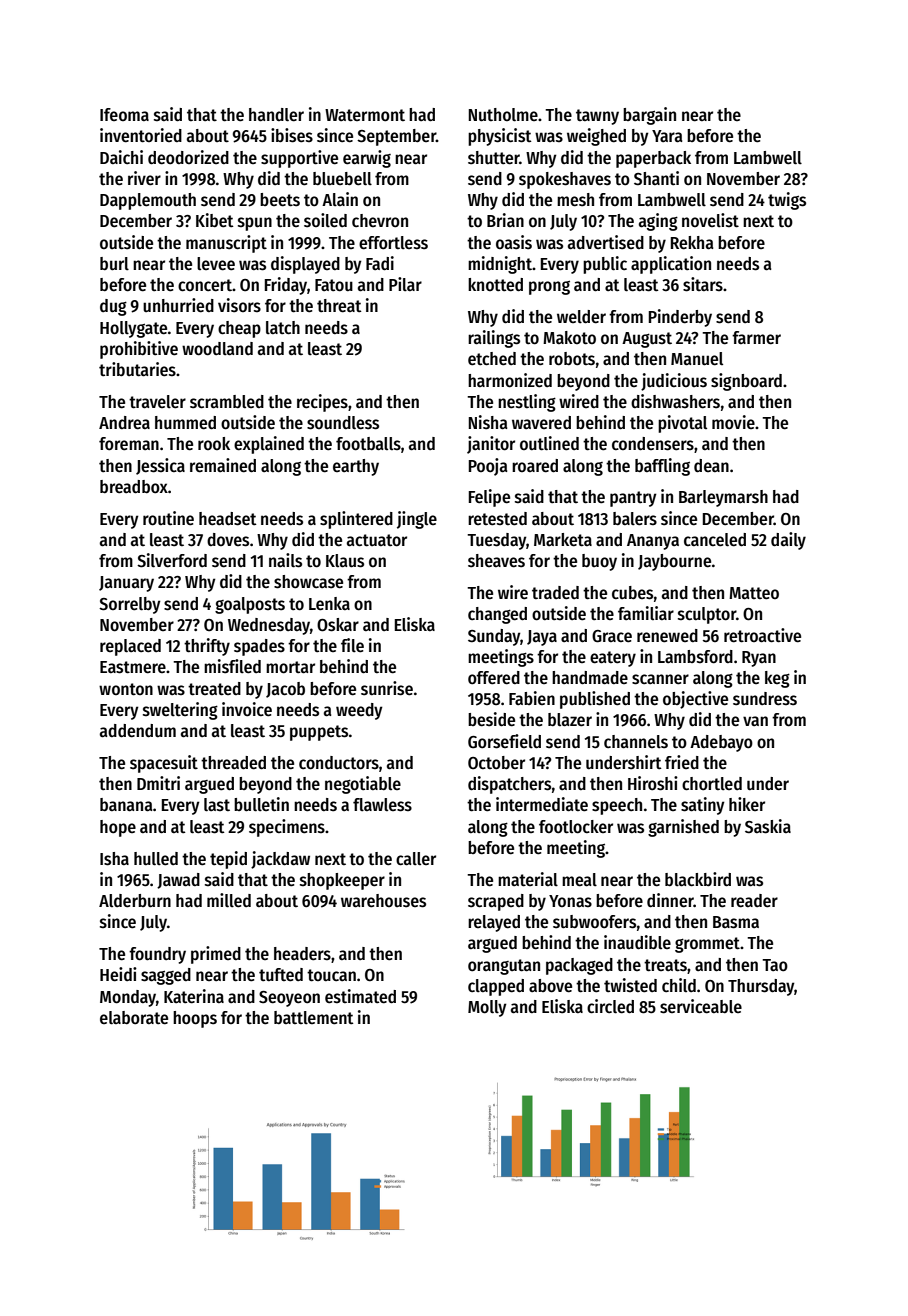 The image size is (908, 1316). What do you see at coordinates (130, 605) in the page?
I see `Sorrelby` at bounding box center [130, 605].
